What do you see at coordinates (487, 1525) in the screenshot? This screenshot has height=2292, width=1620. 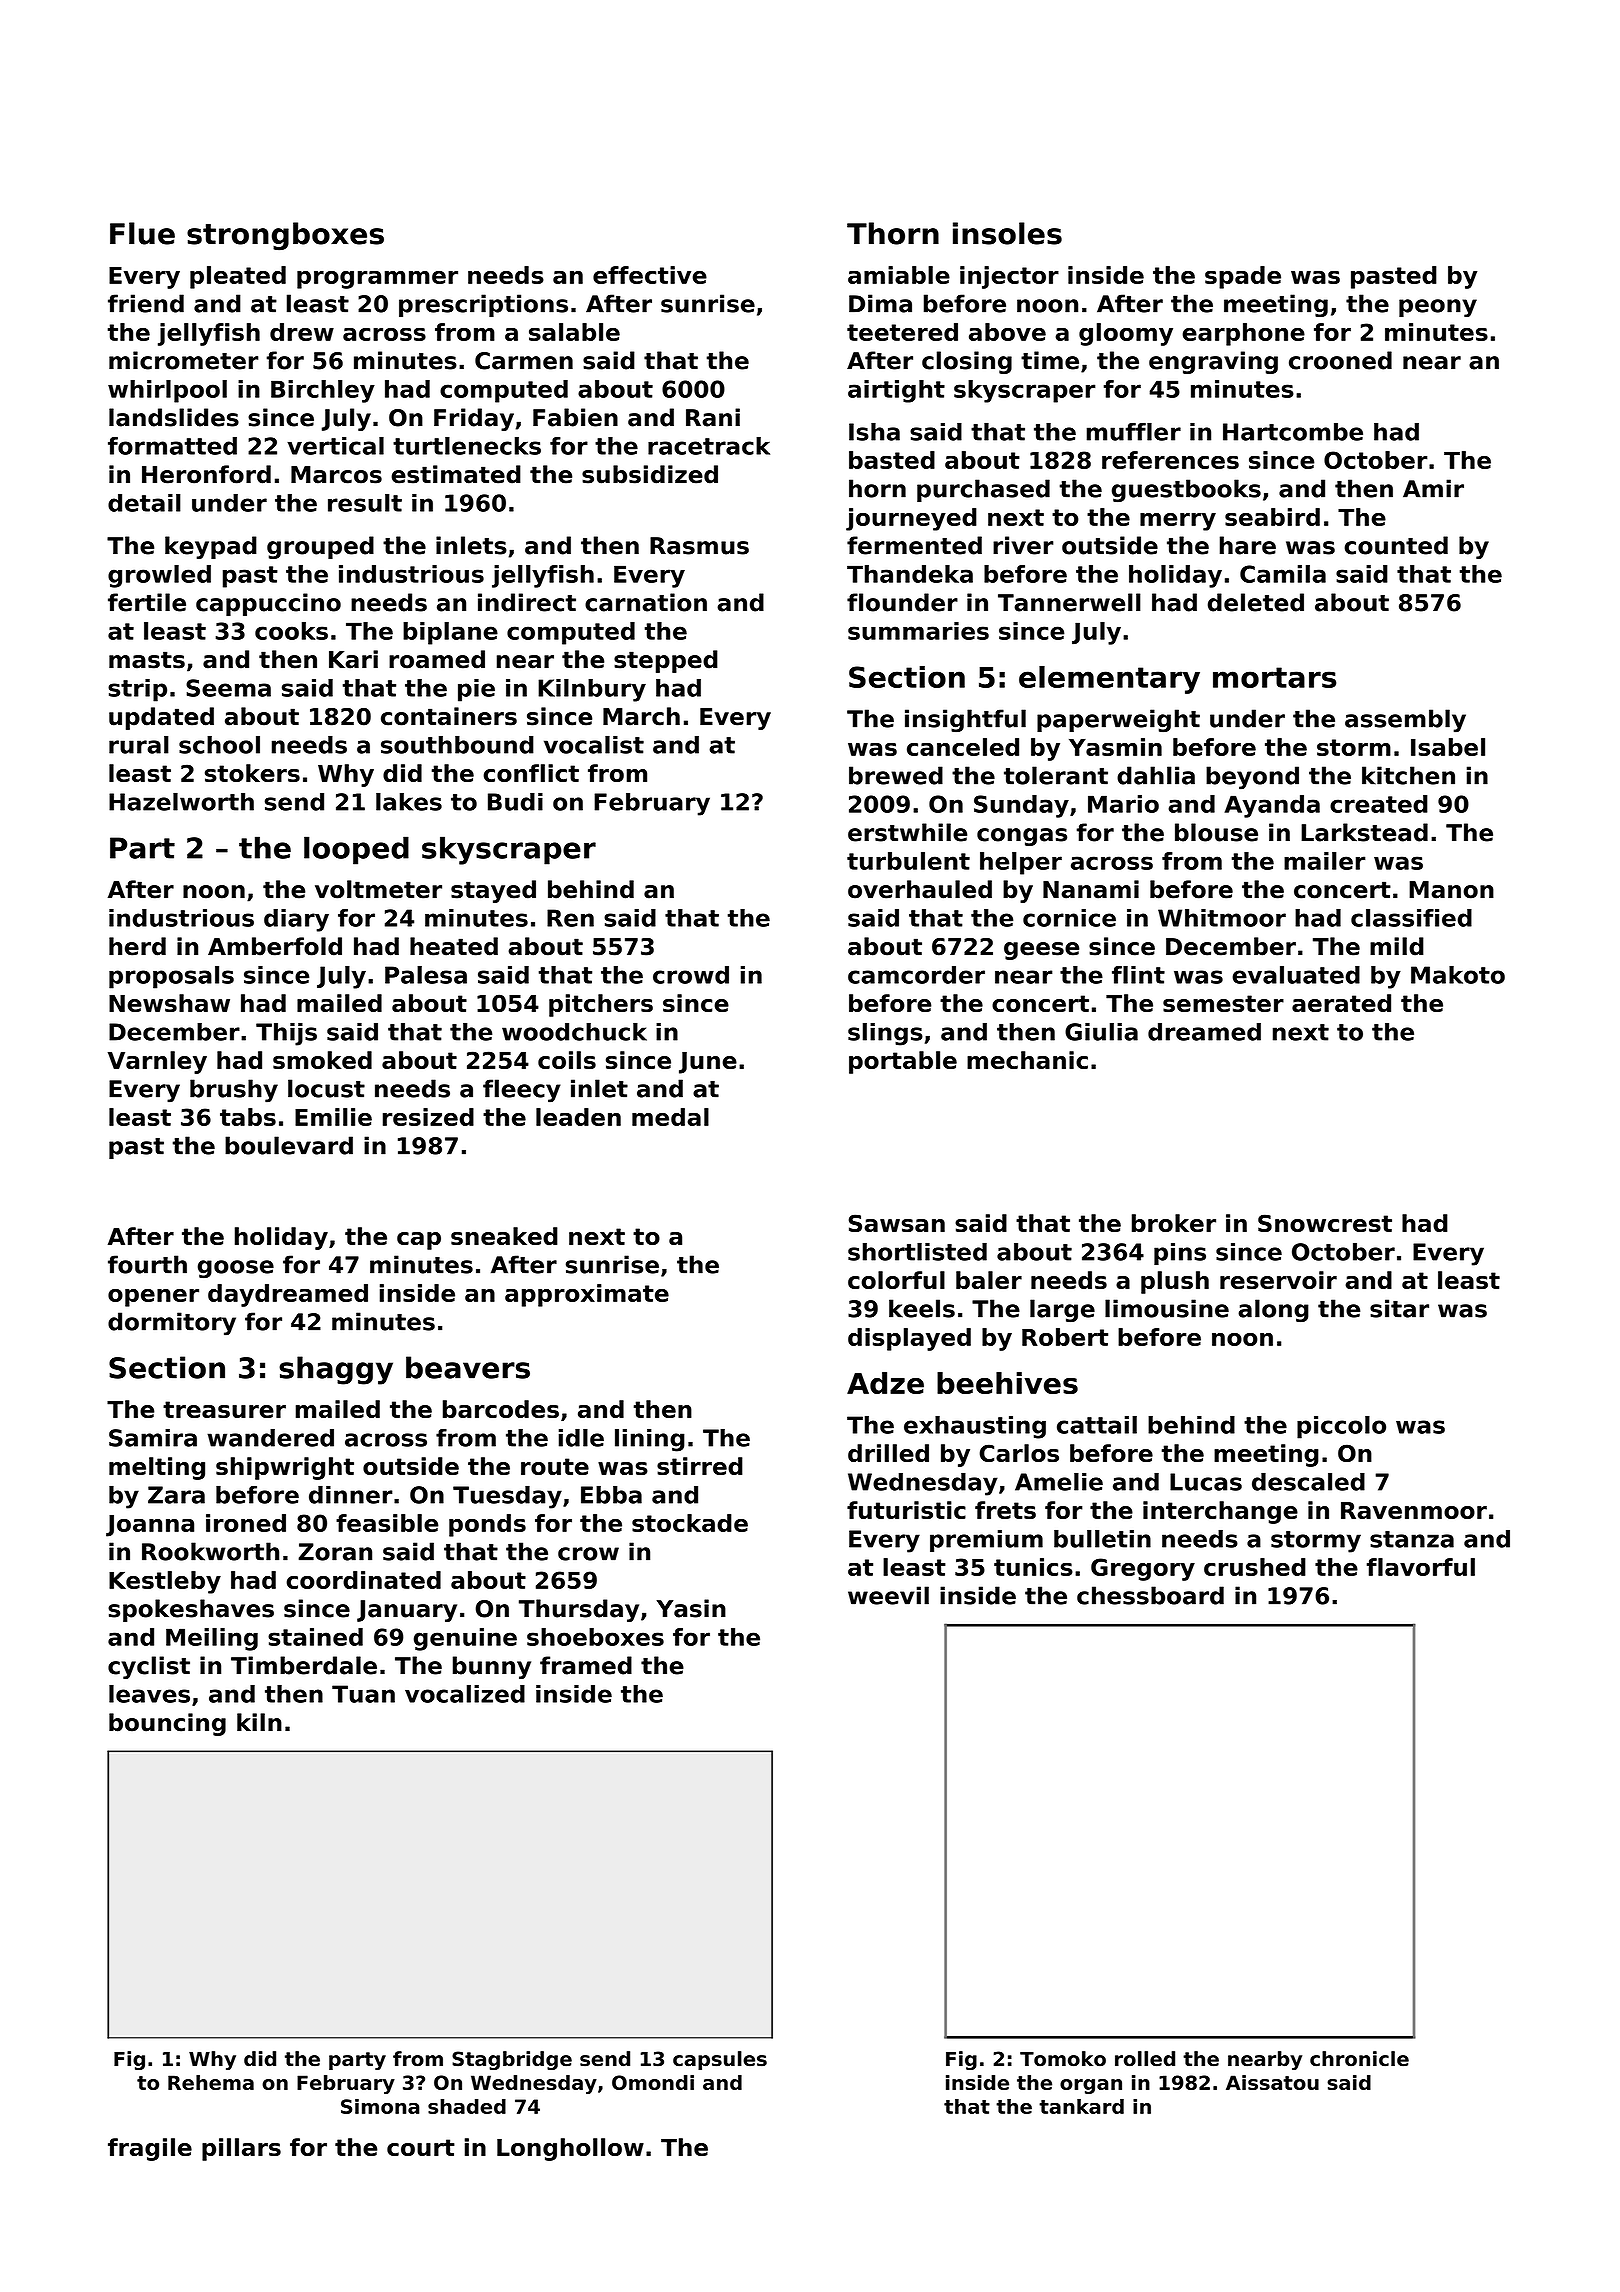 I see `ponds` at bounding box center [487, 1525].
